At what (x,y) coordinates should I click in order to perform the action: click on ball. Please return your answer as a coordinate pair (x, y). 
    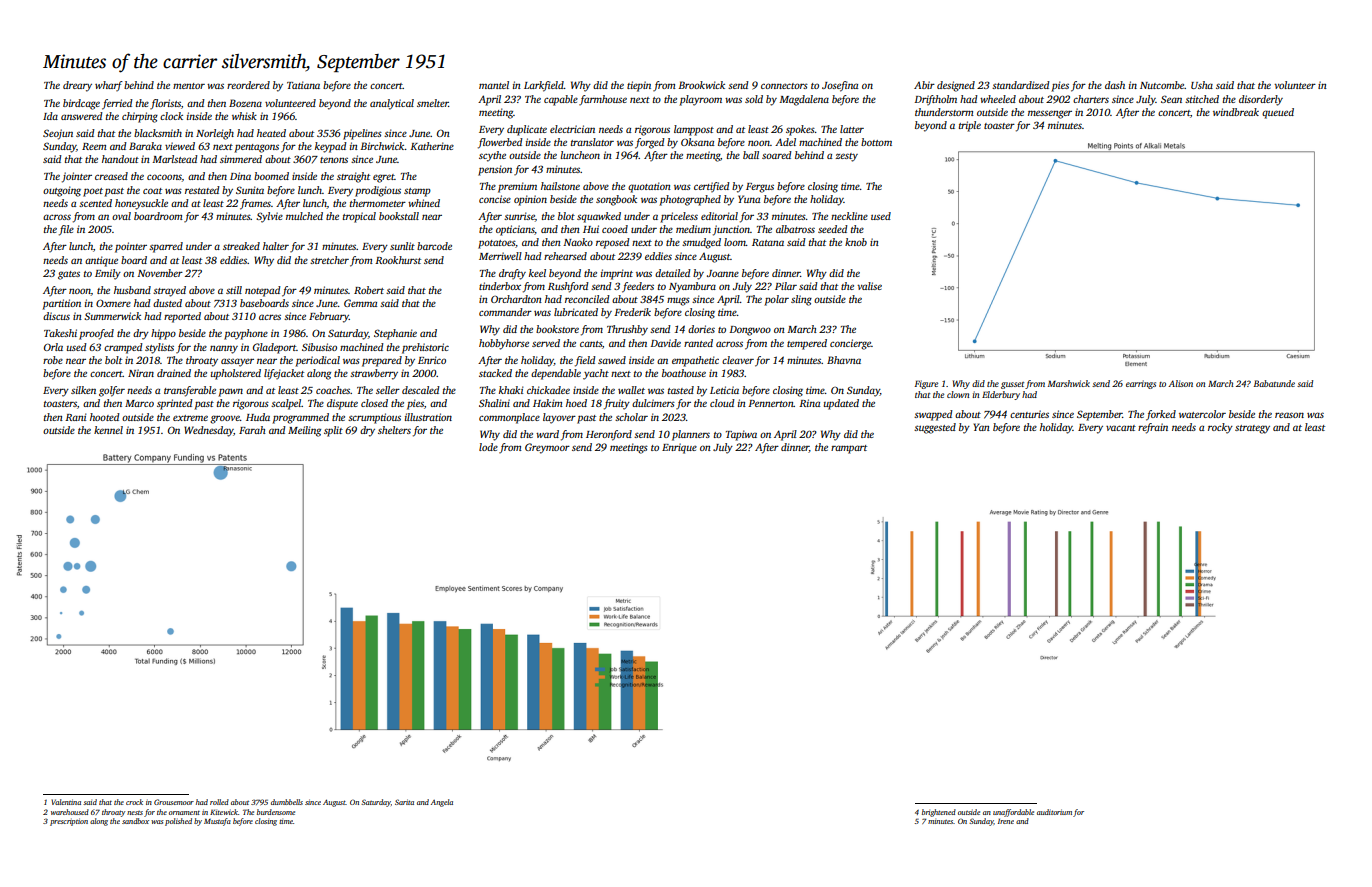
    Looking at the image, I should click on (751, 155).
